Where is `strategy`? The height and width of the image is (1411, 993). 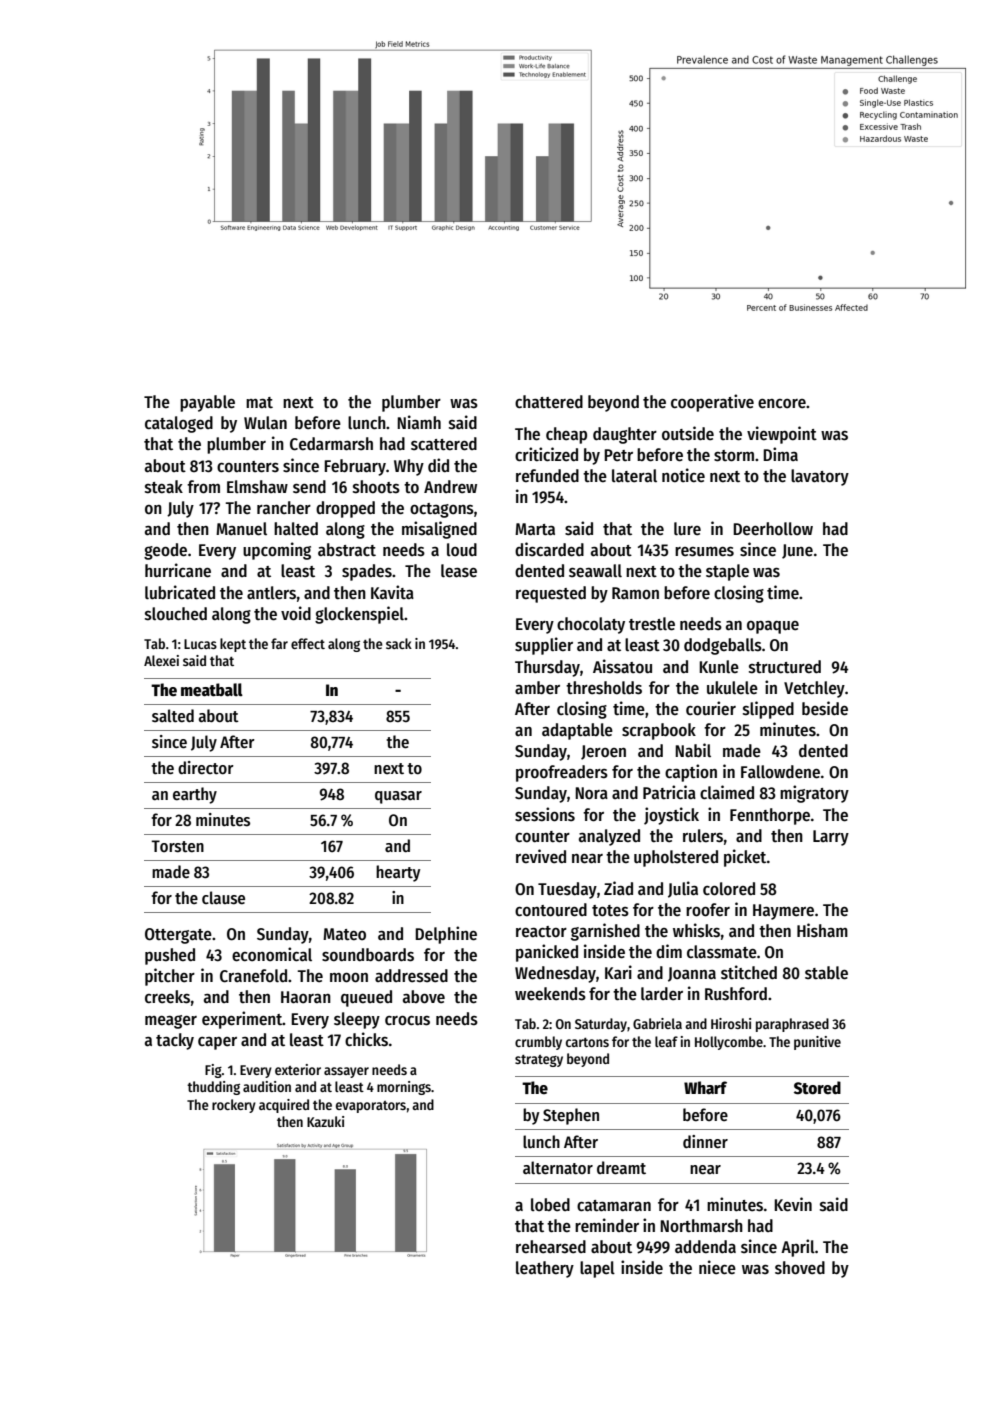
strategy is located at coordinates (539, 1061).
